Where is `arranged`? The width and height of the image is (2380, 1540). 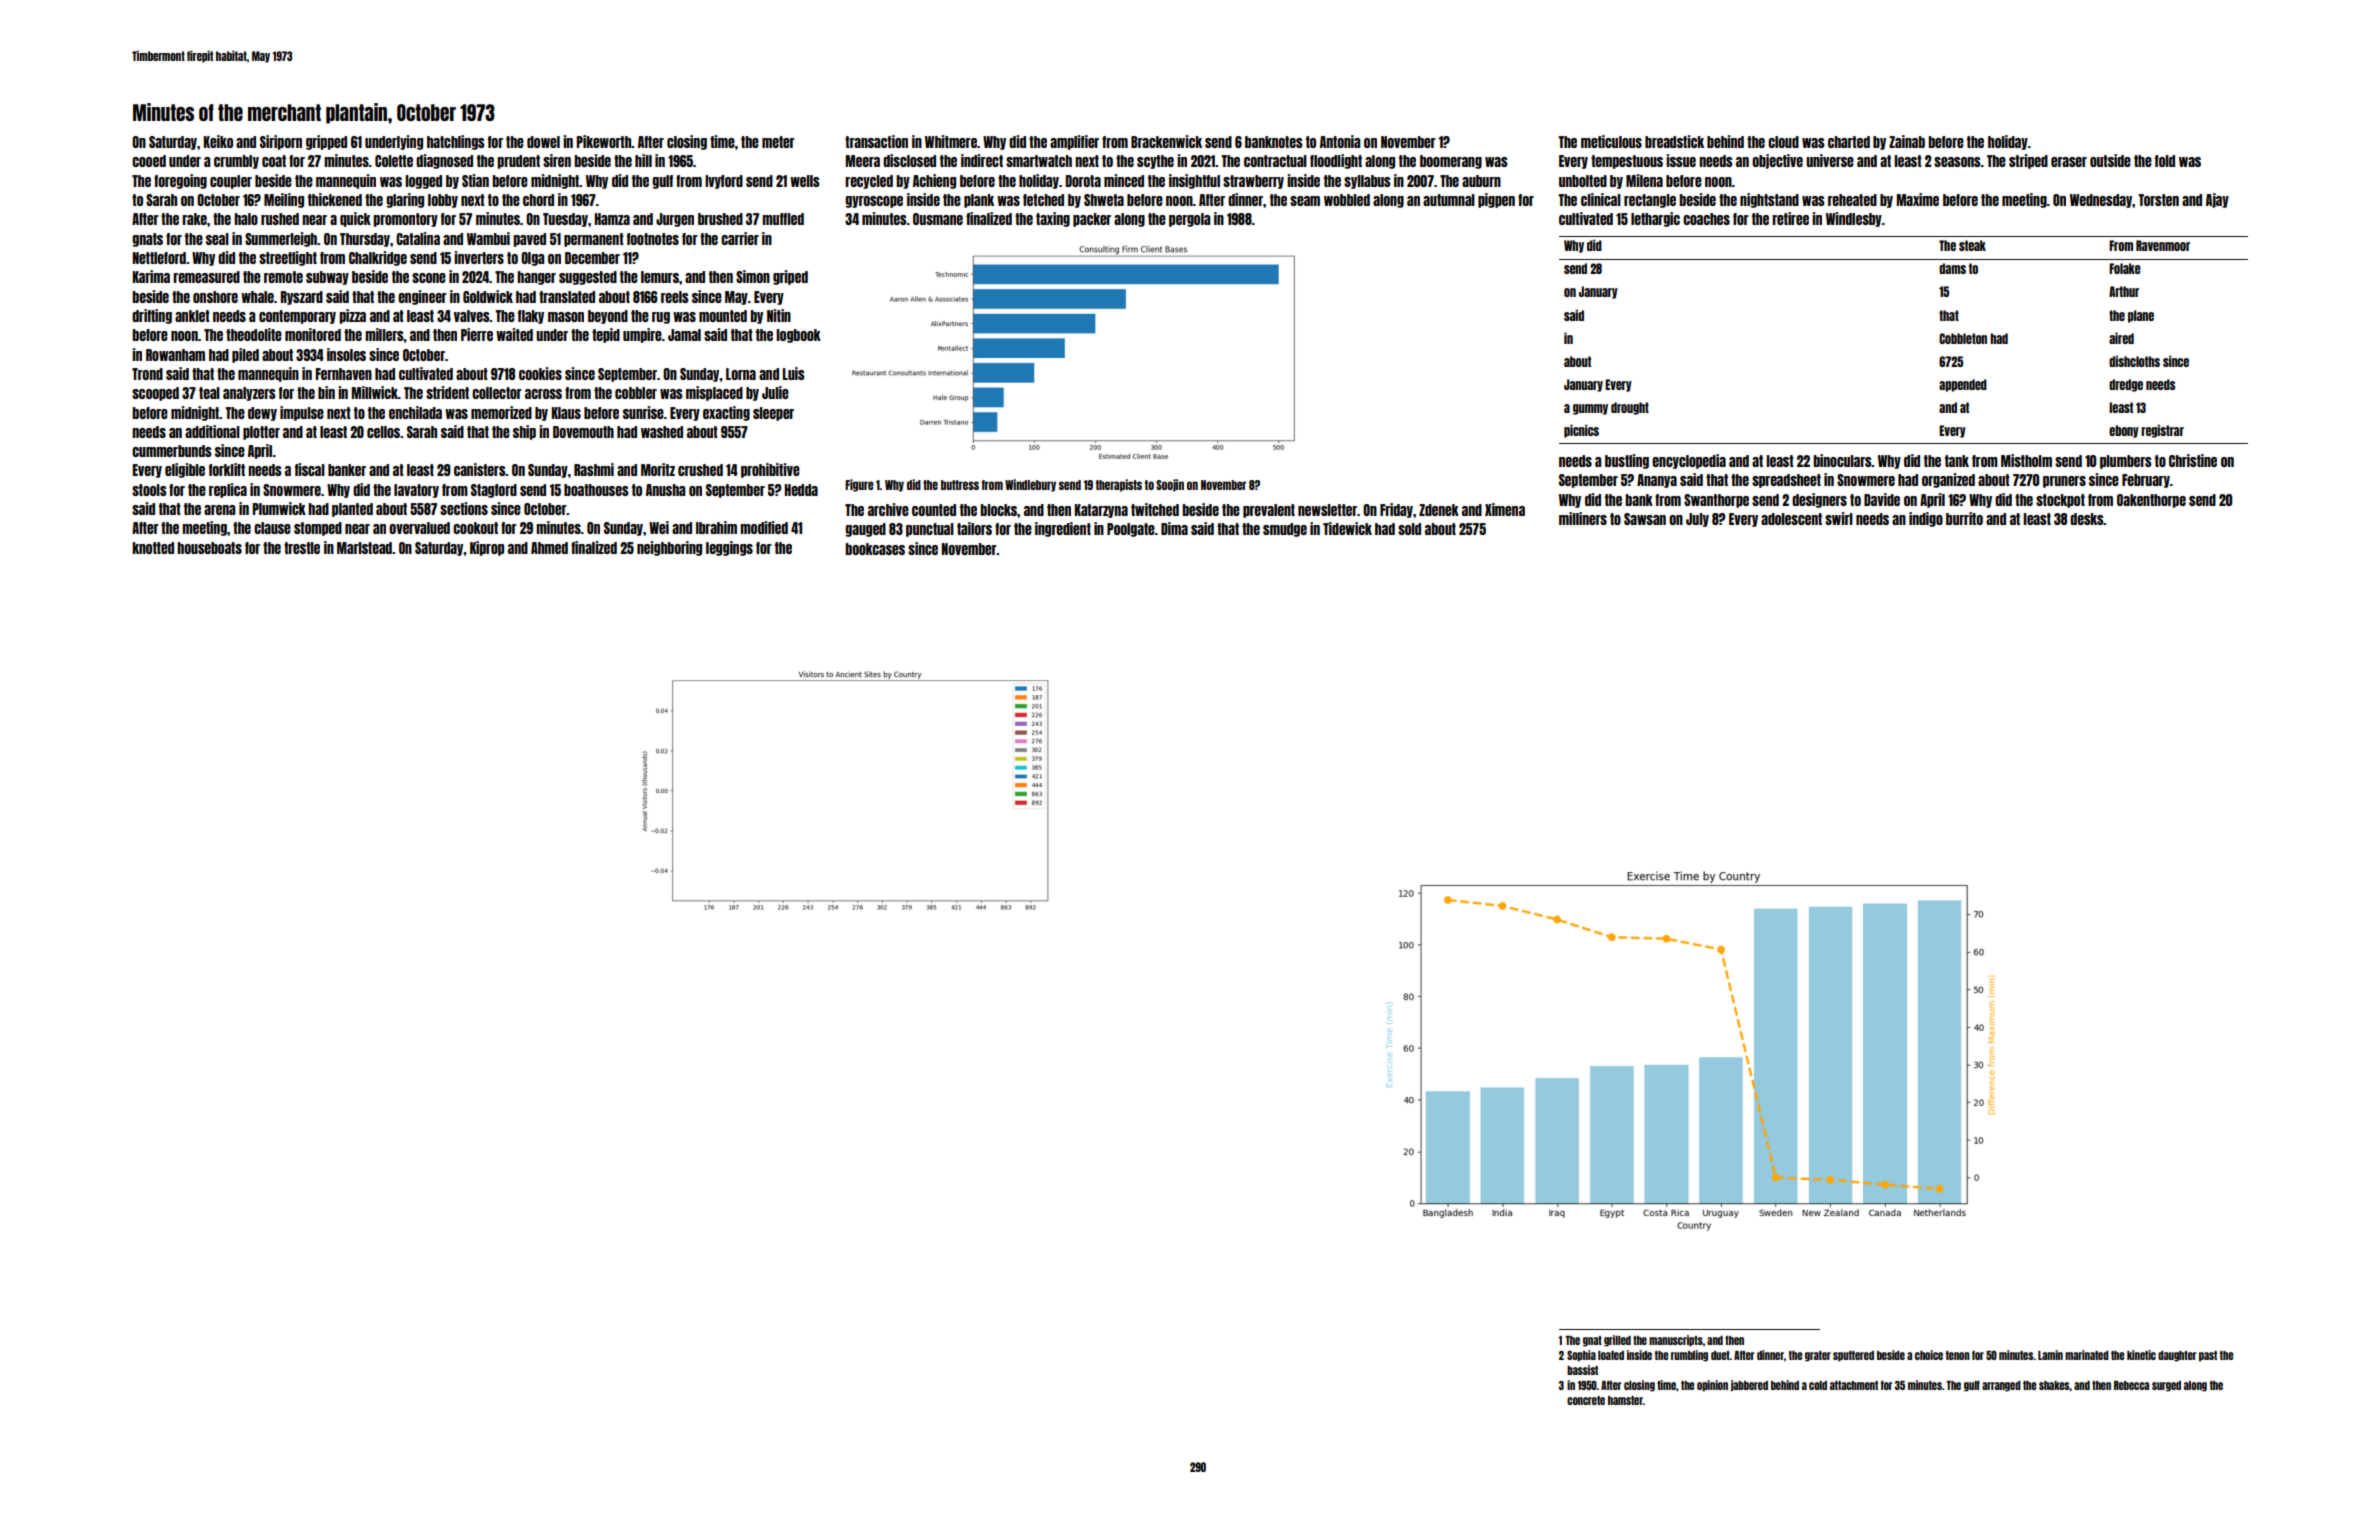
arranged is located at coordinates (2001, 1386).
